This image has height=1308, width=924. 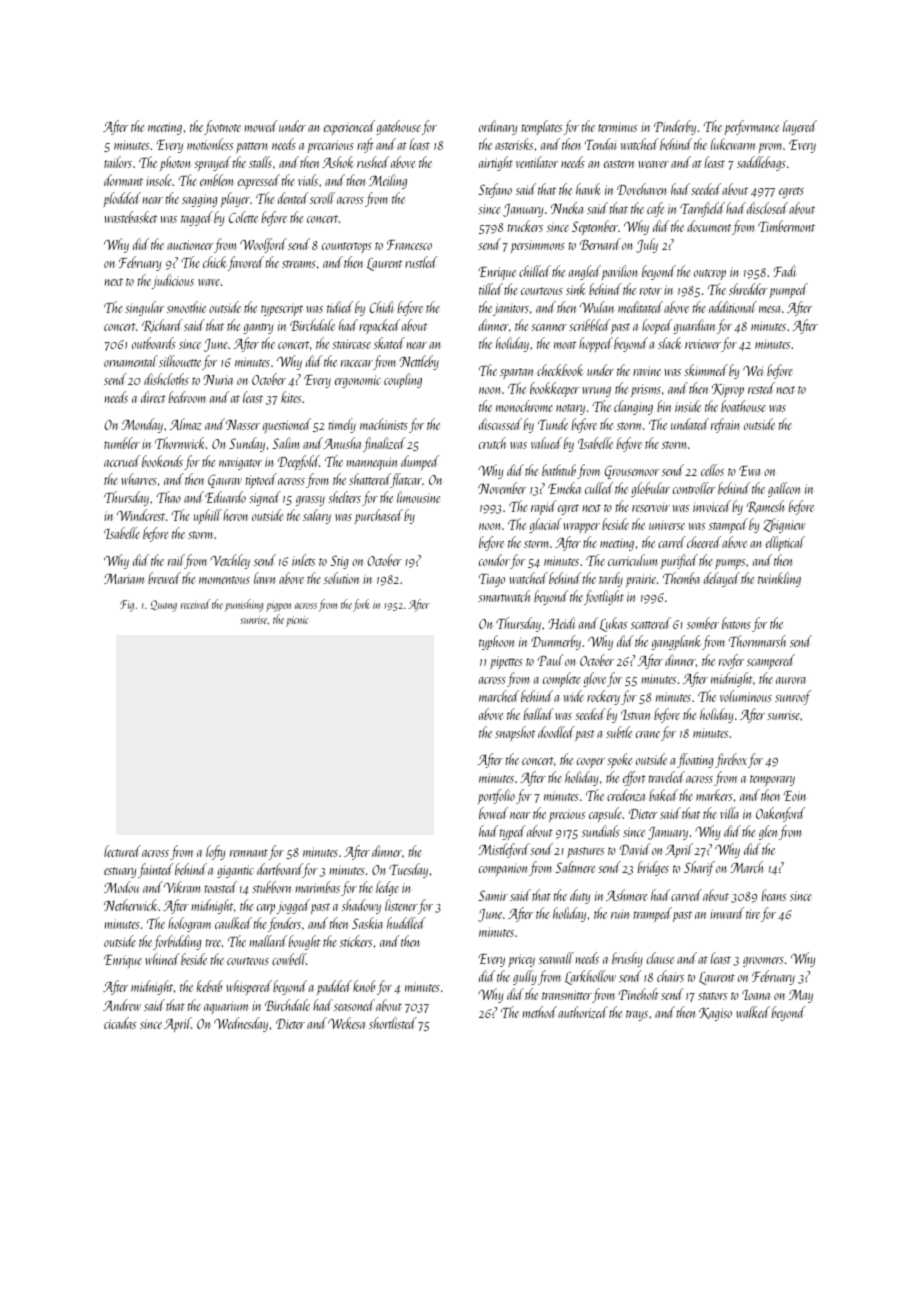 I want to click on bookkeeper, so click(x=554, y=389).
